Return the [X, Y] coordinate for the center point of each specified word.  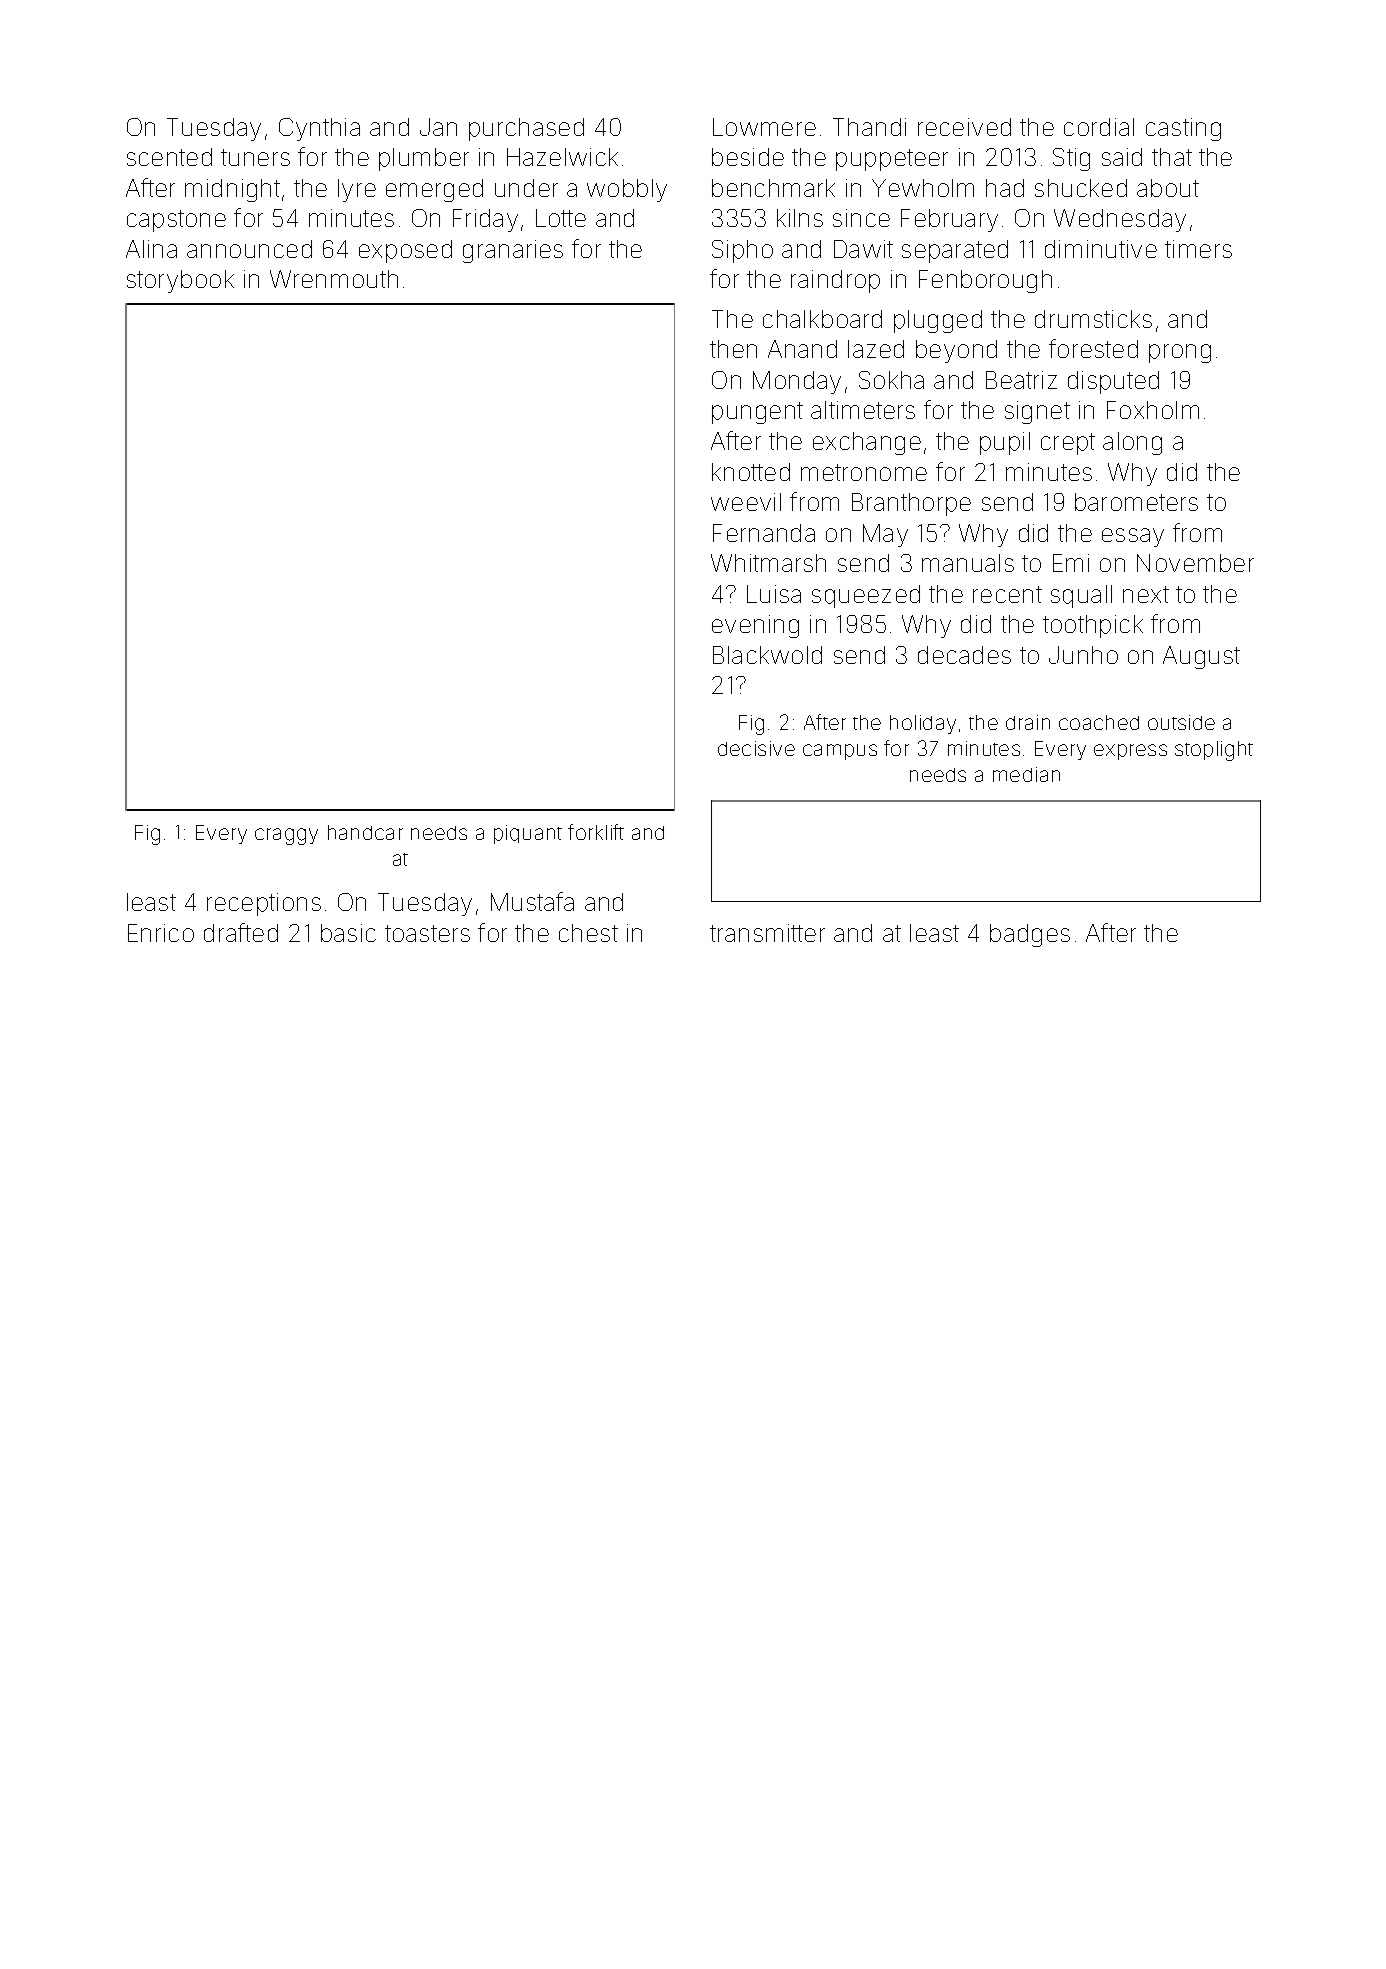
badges [1030, 935]
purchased [526, 129]
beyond [956, 351]
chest [588, 933]
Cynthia [319, 129]
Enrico [161, 933]
